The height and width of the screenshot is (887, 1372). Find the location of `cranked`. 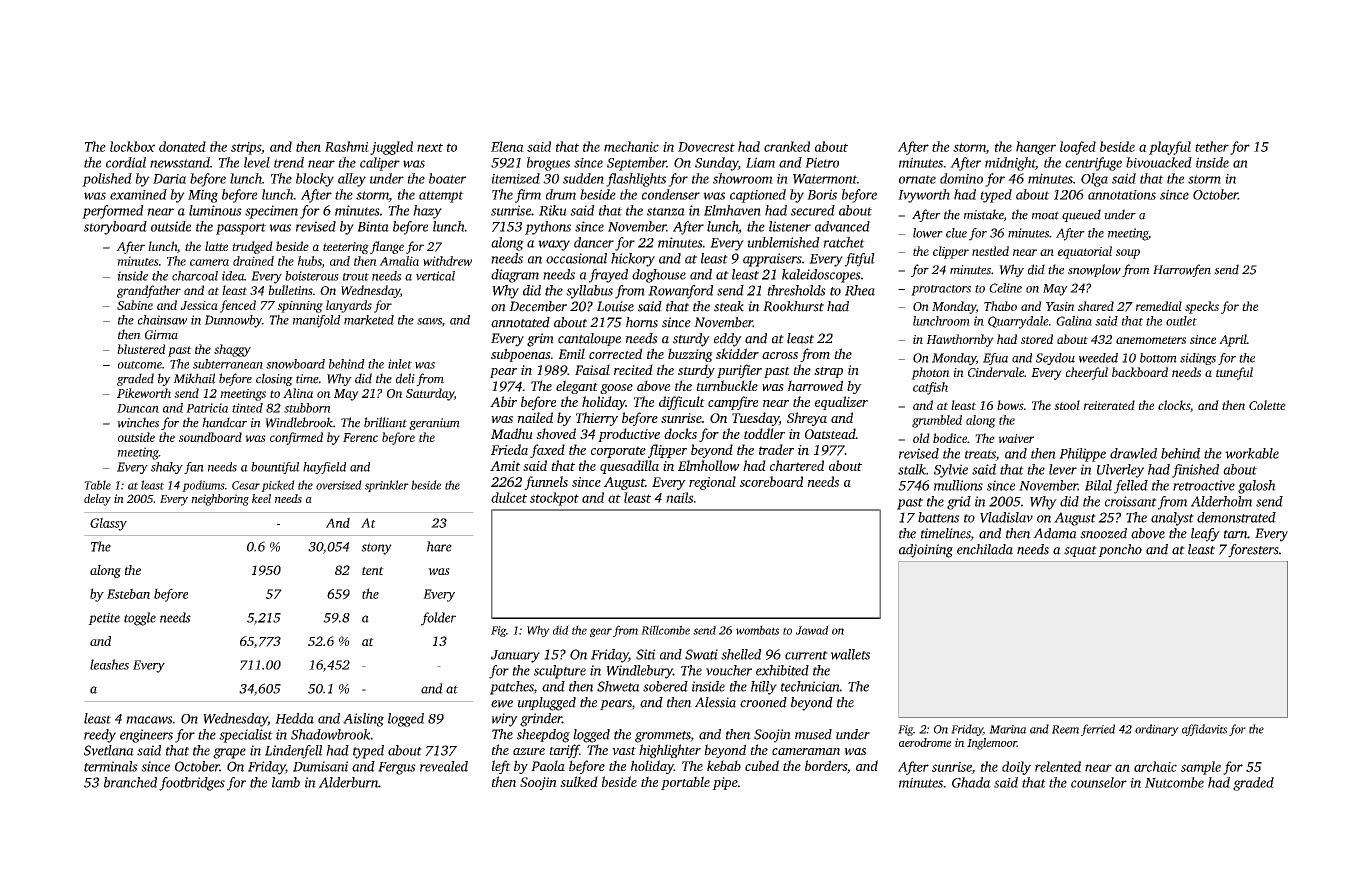

cranked is located at coordinates (787, 146).
